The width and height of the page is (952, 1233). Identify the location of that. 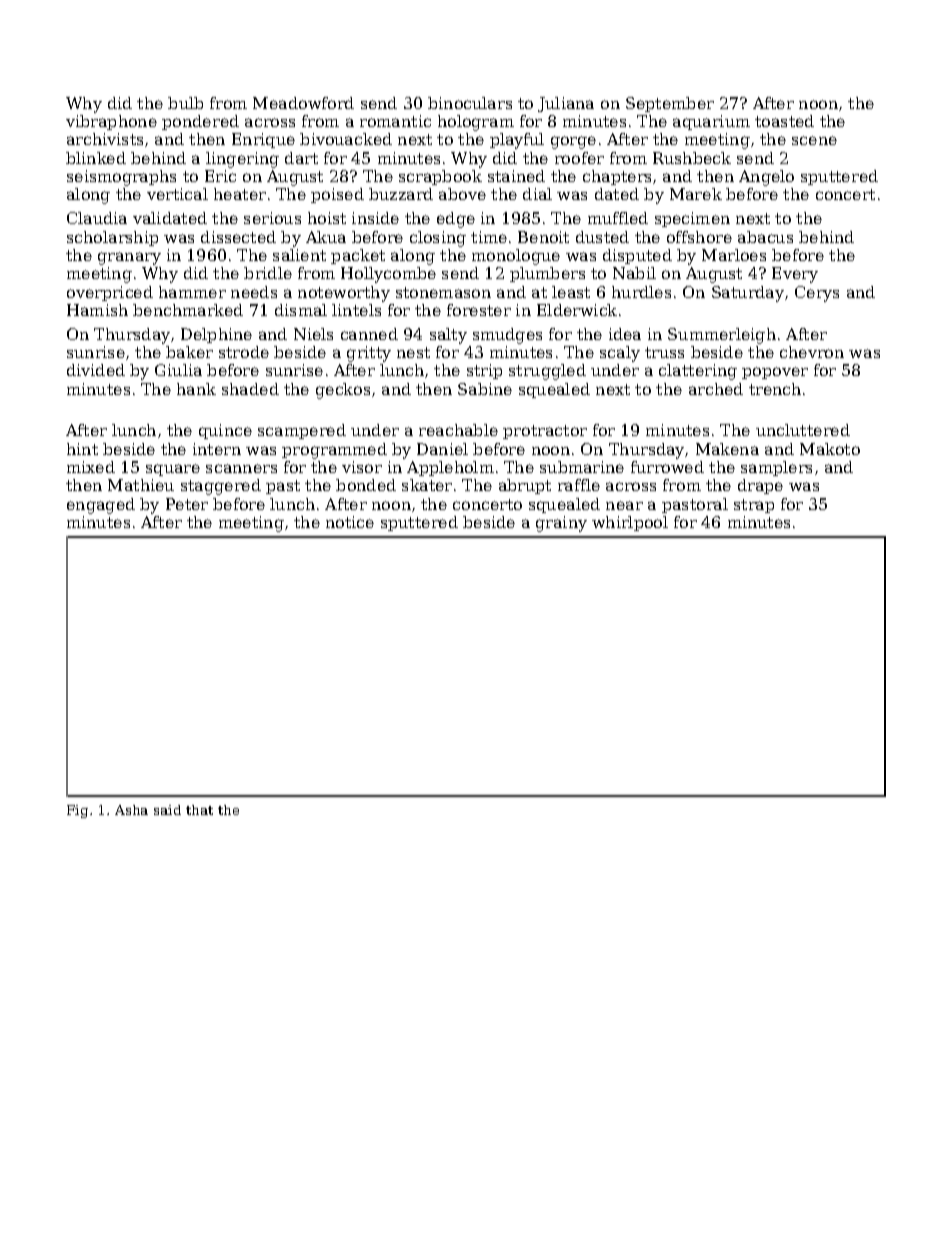
(199, 810).
